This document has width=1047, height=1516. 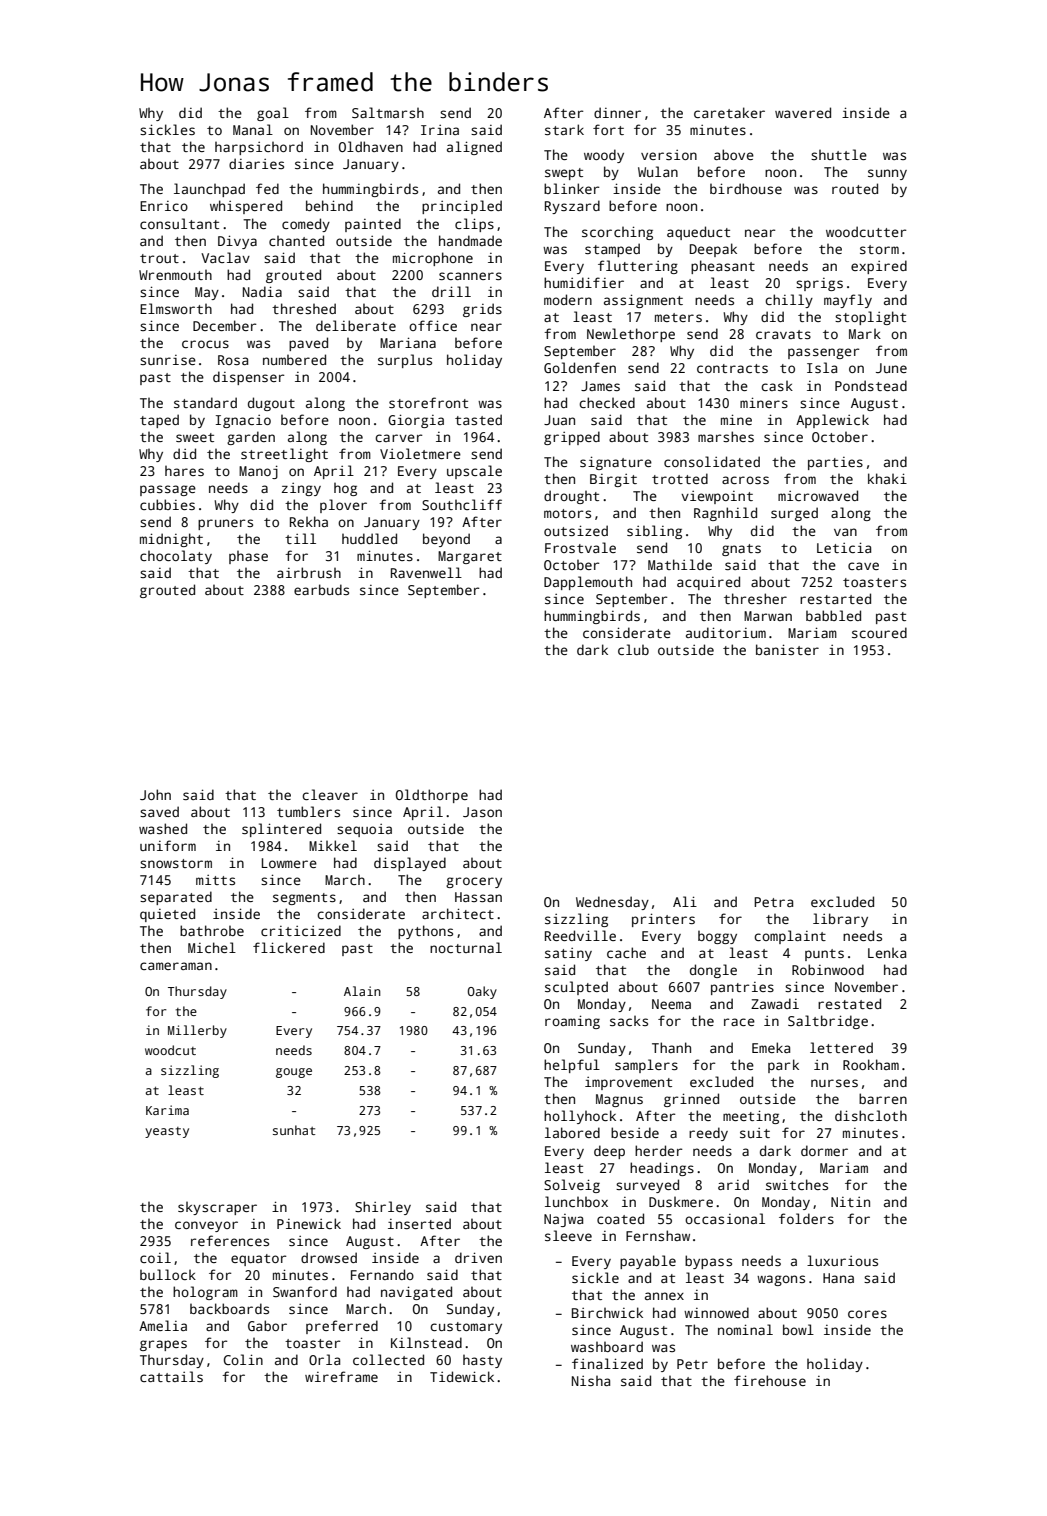 I want to click on complaint, so click(x=790, y=937).
